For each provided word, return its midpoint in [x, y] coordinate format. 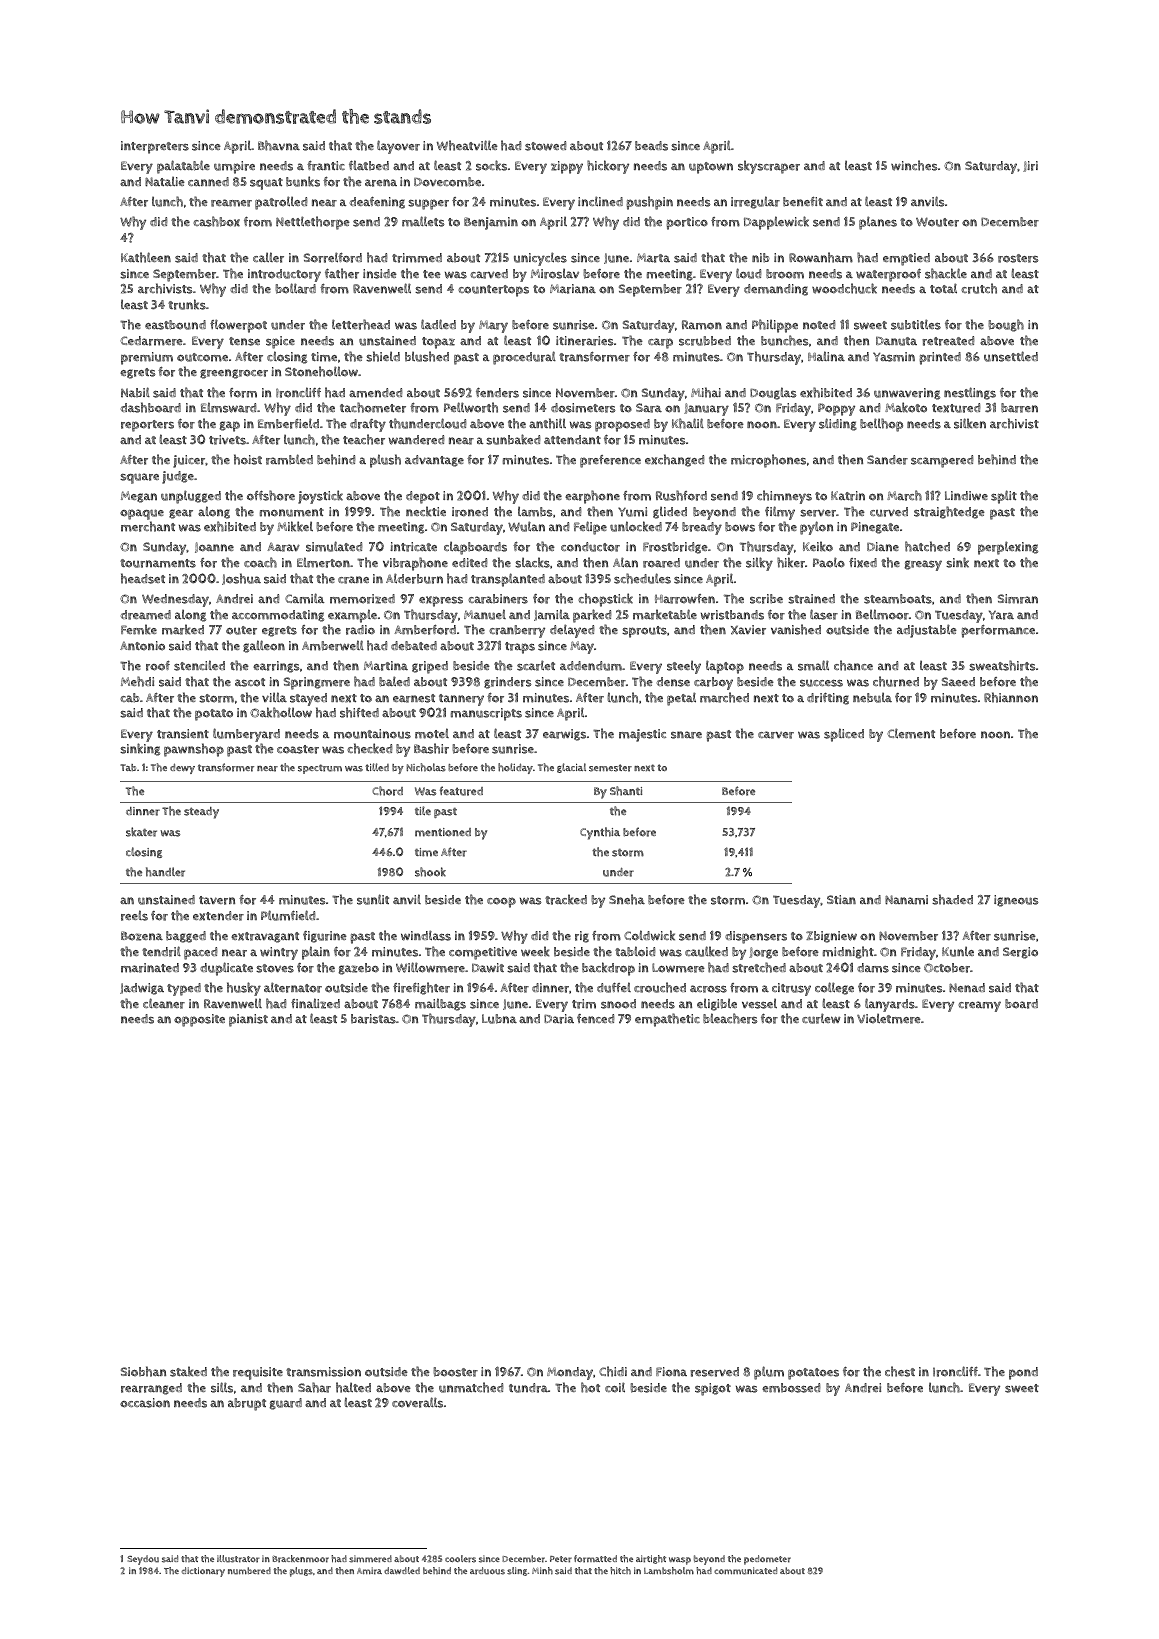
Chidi [613, 1371]
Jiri [1030, 166]
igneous [1016, 901]
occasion [145, 1403]
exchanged [675, 460]
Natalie [165, 182]
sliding [838, 424]
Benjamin [491, 223]
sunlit [373, 899]
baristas [373, 1019]
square [139, 478]
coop [501, 902]
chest [900, 1371]
